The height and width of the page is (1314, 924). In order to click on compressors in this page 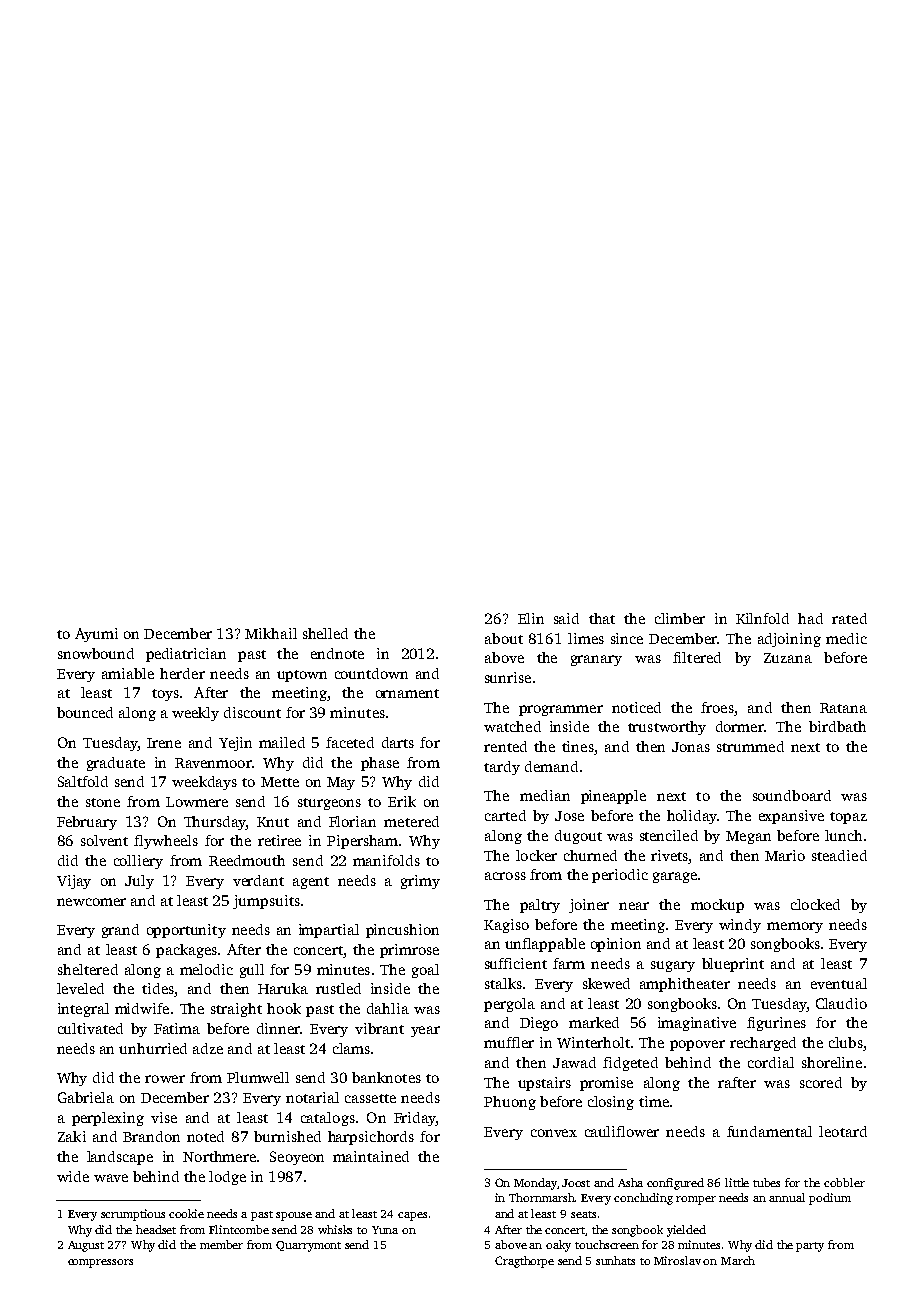, I will do `click(100, 1263)`.
